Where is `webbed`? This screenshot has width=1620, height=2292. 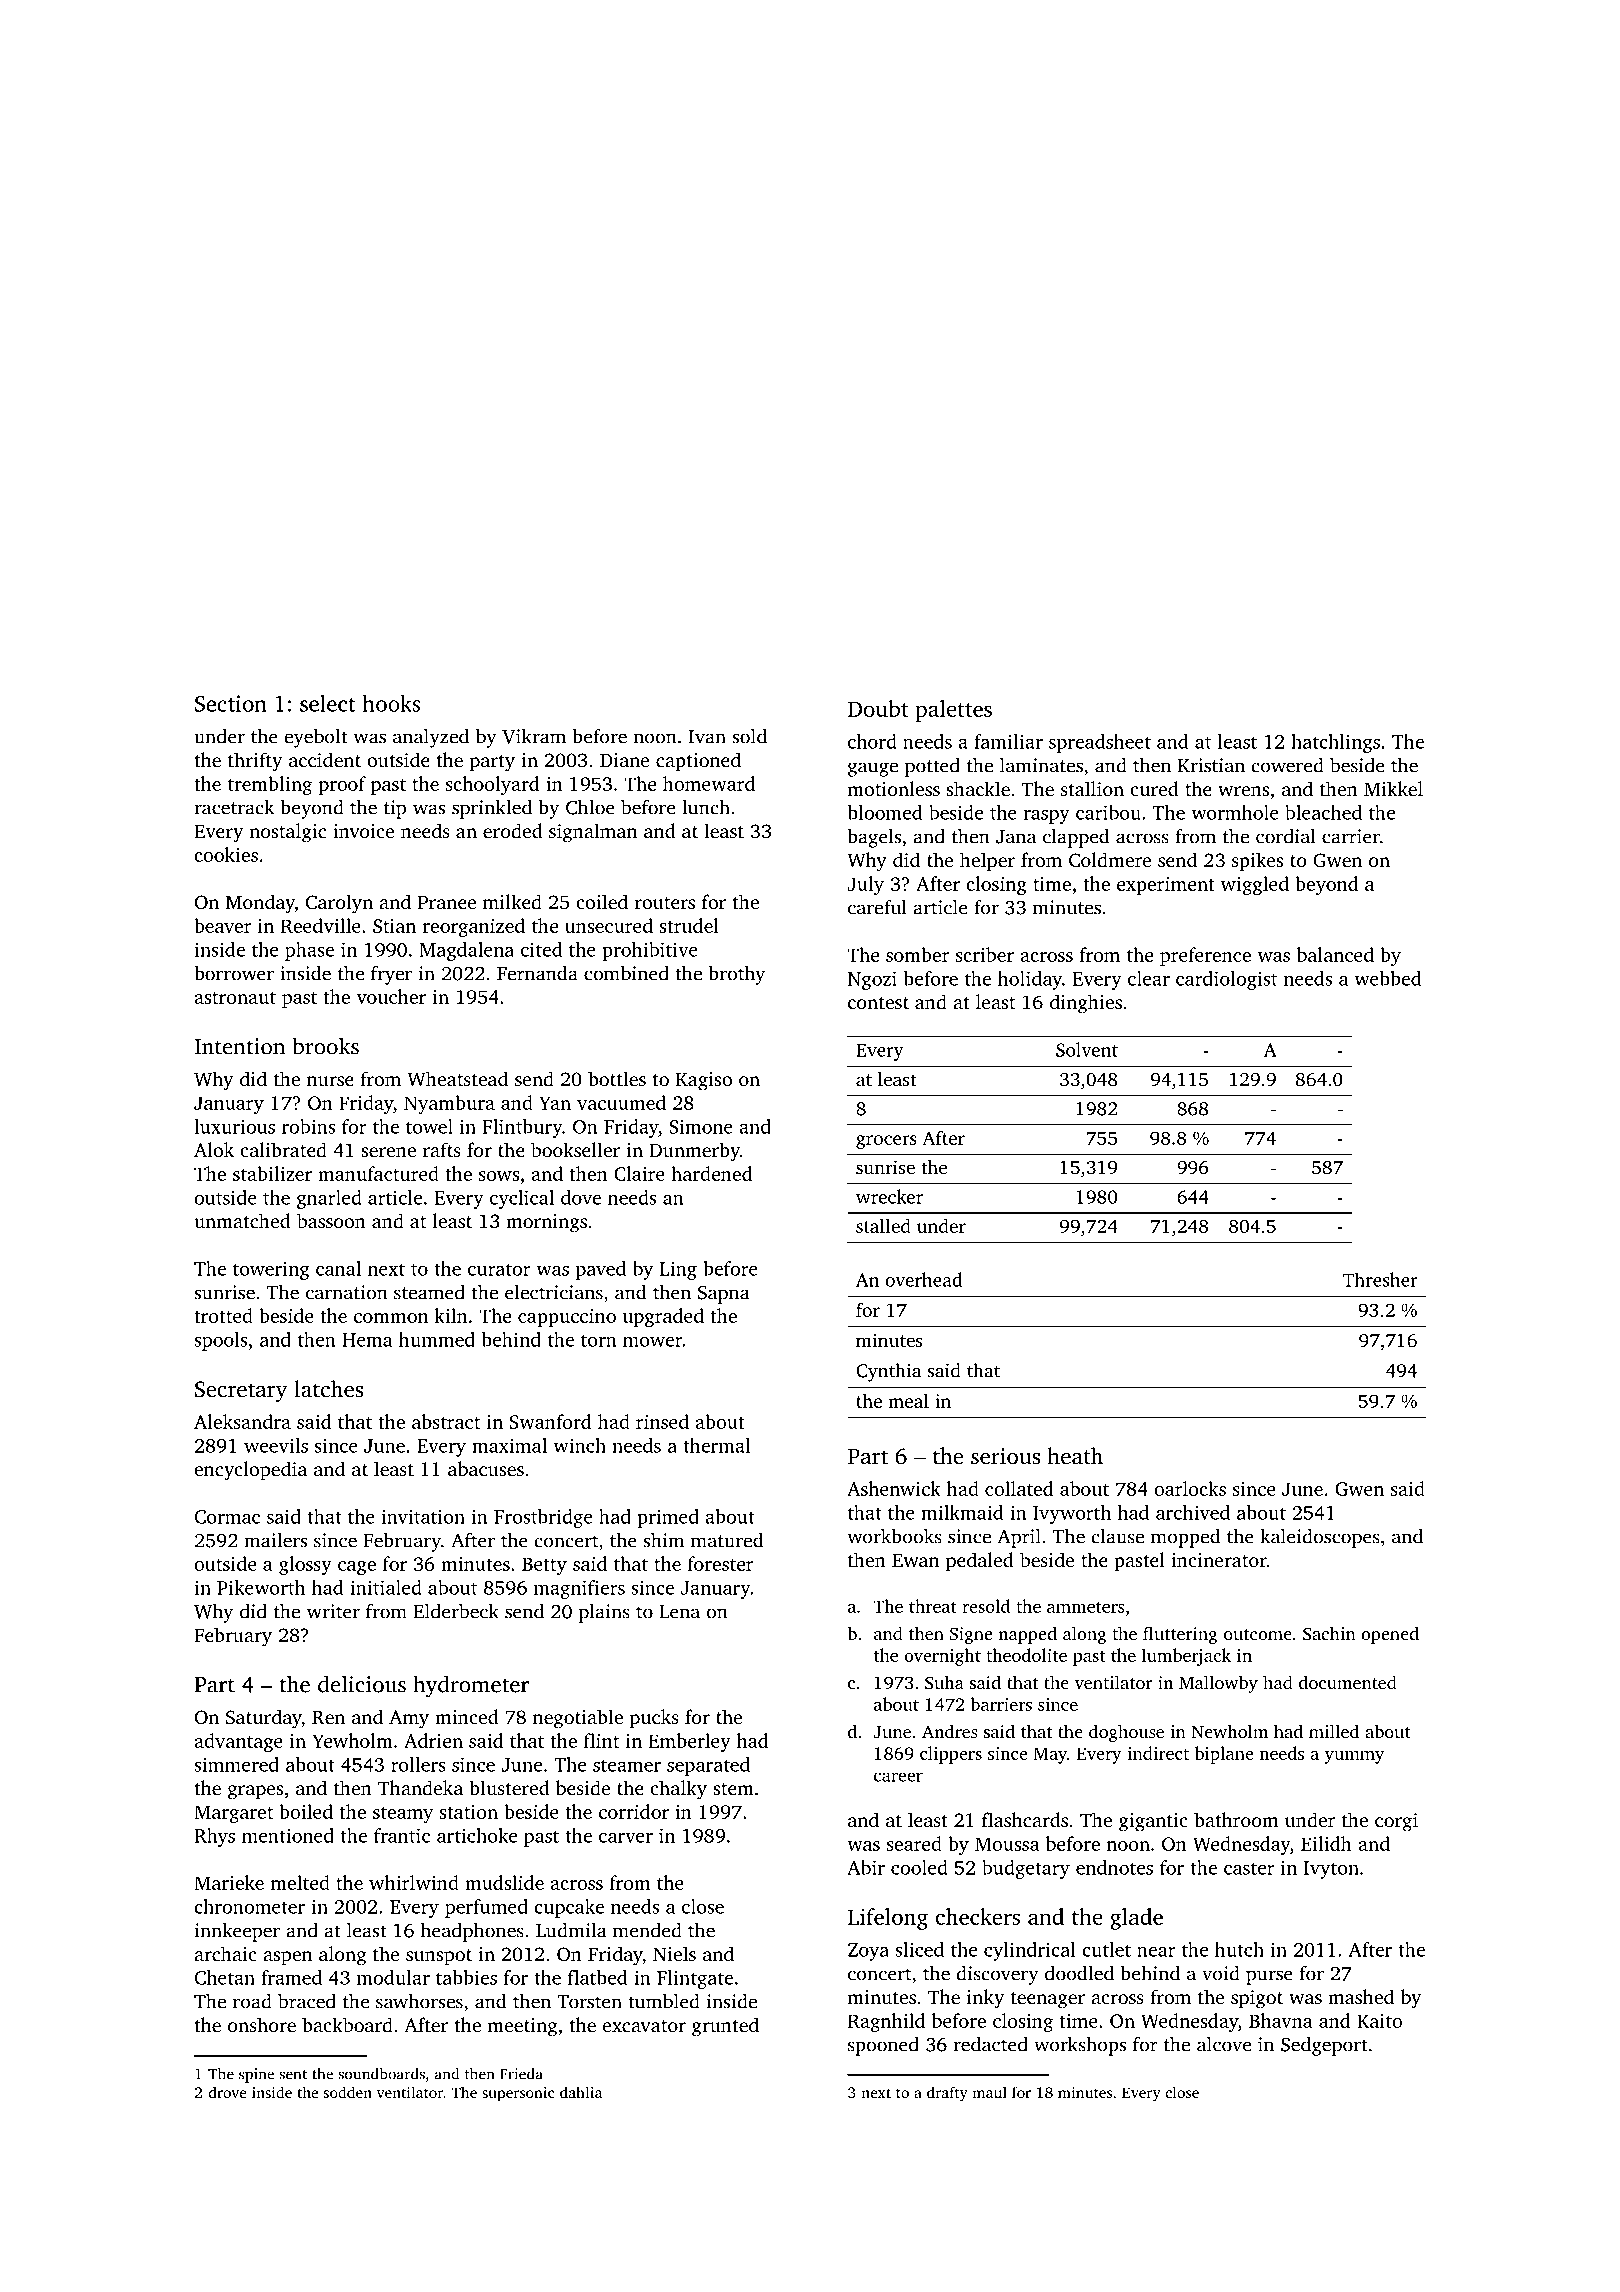 webbed is located at coordinates (1387, 978).
